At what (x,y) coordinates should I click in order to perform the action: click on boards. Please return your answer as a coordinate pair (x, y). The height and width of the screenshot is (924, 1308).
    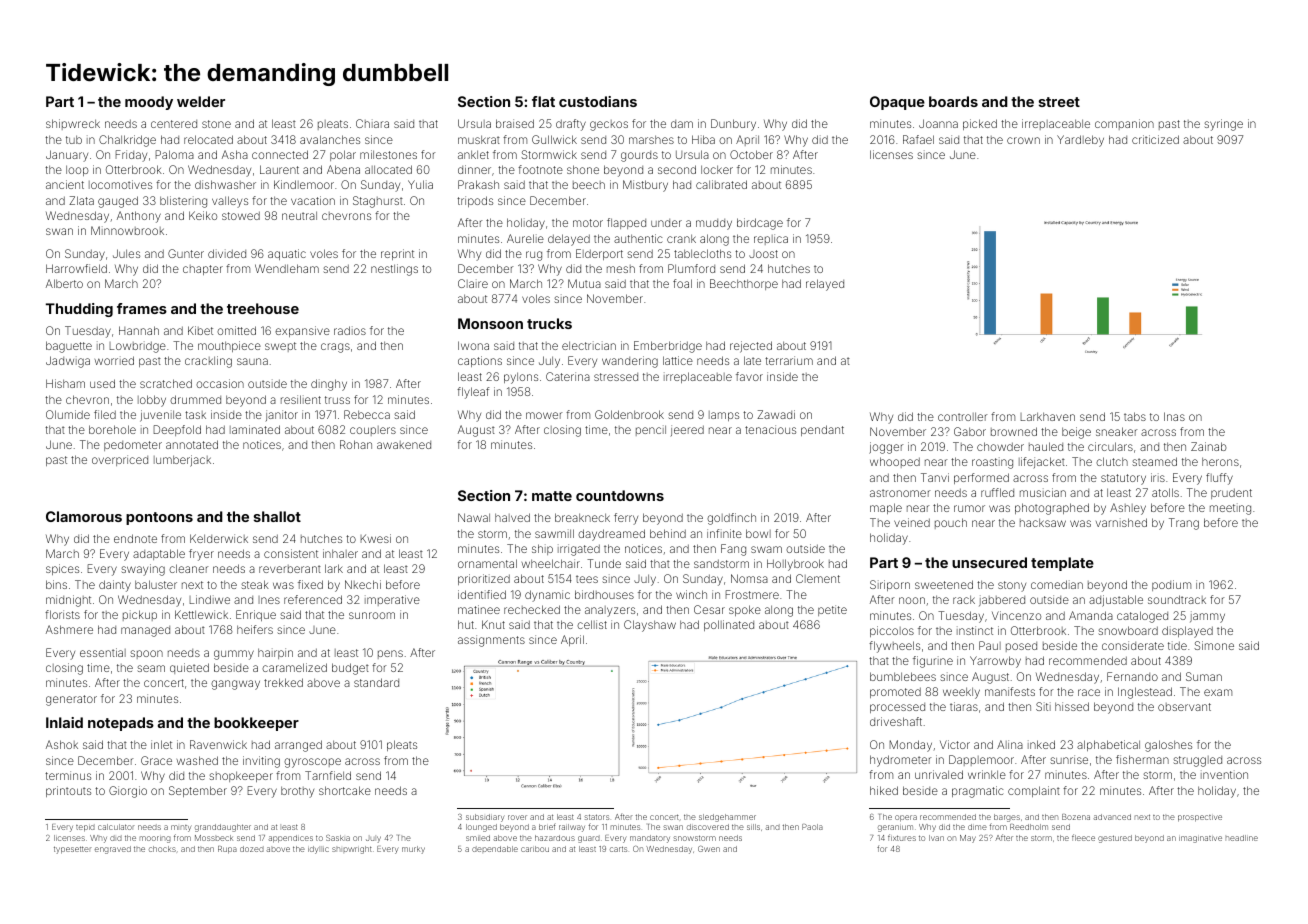
    Looking at the image, I should click on (953, 101).
